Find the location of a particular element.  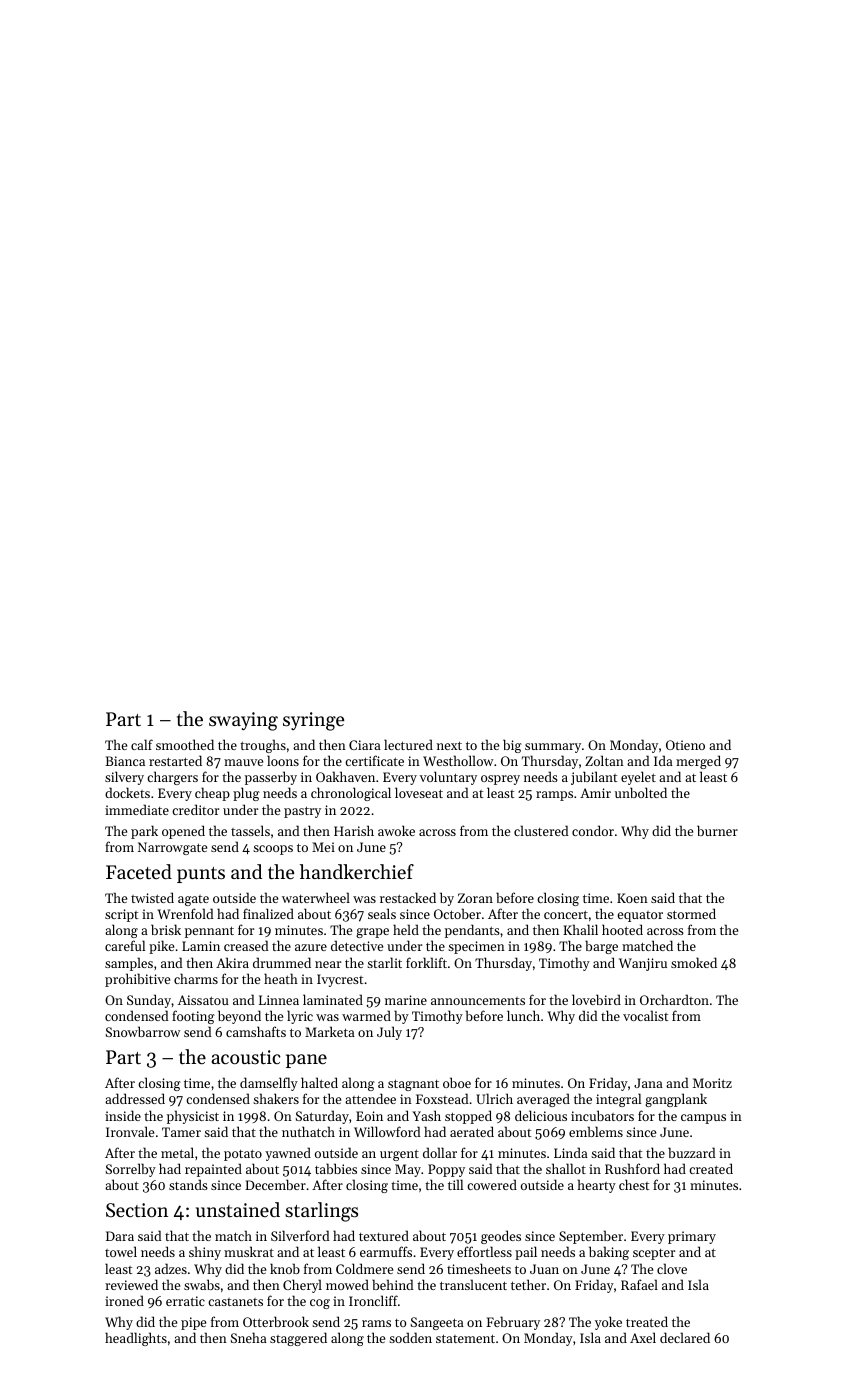

smoked is located at coordinates (694, 962).
